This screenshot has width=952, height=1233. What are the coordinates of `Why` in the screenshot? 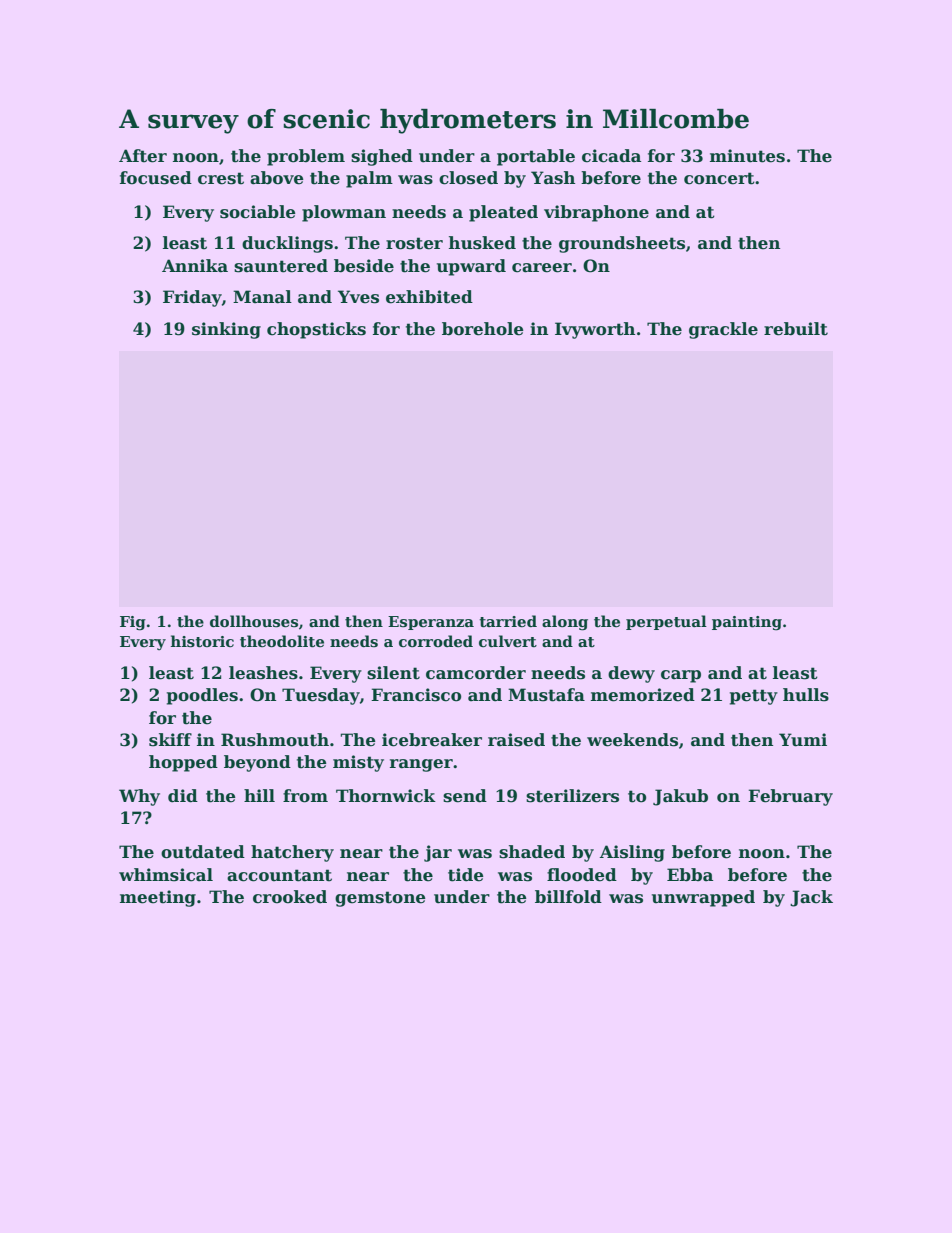 It's located at (139, 797).
